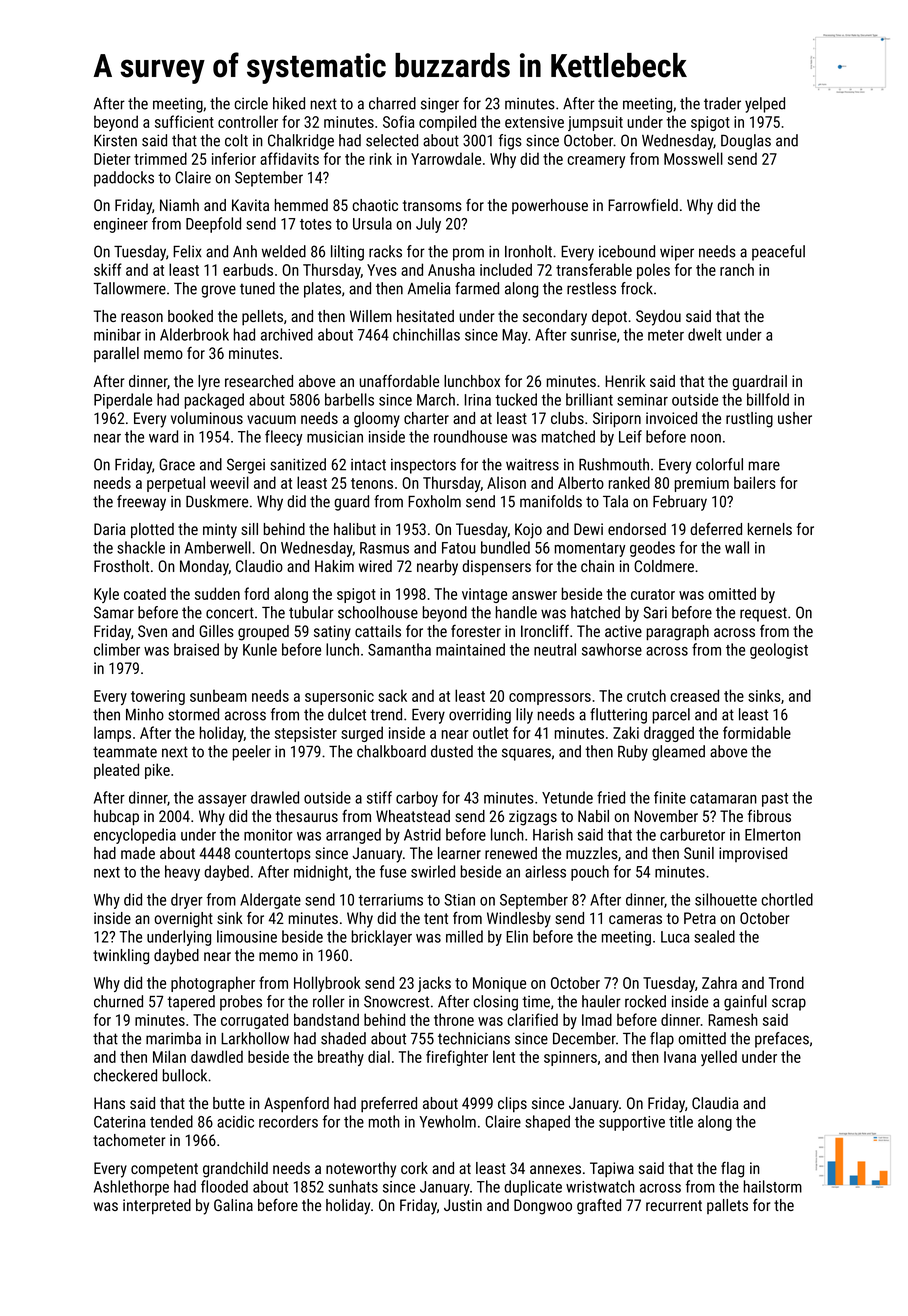 Image resolution: width=908 pixels, height=1316 pixels. I want to click on Kirsten, so click(115, 141).
